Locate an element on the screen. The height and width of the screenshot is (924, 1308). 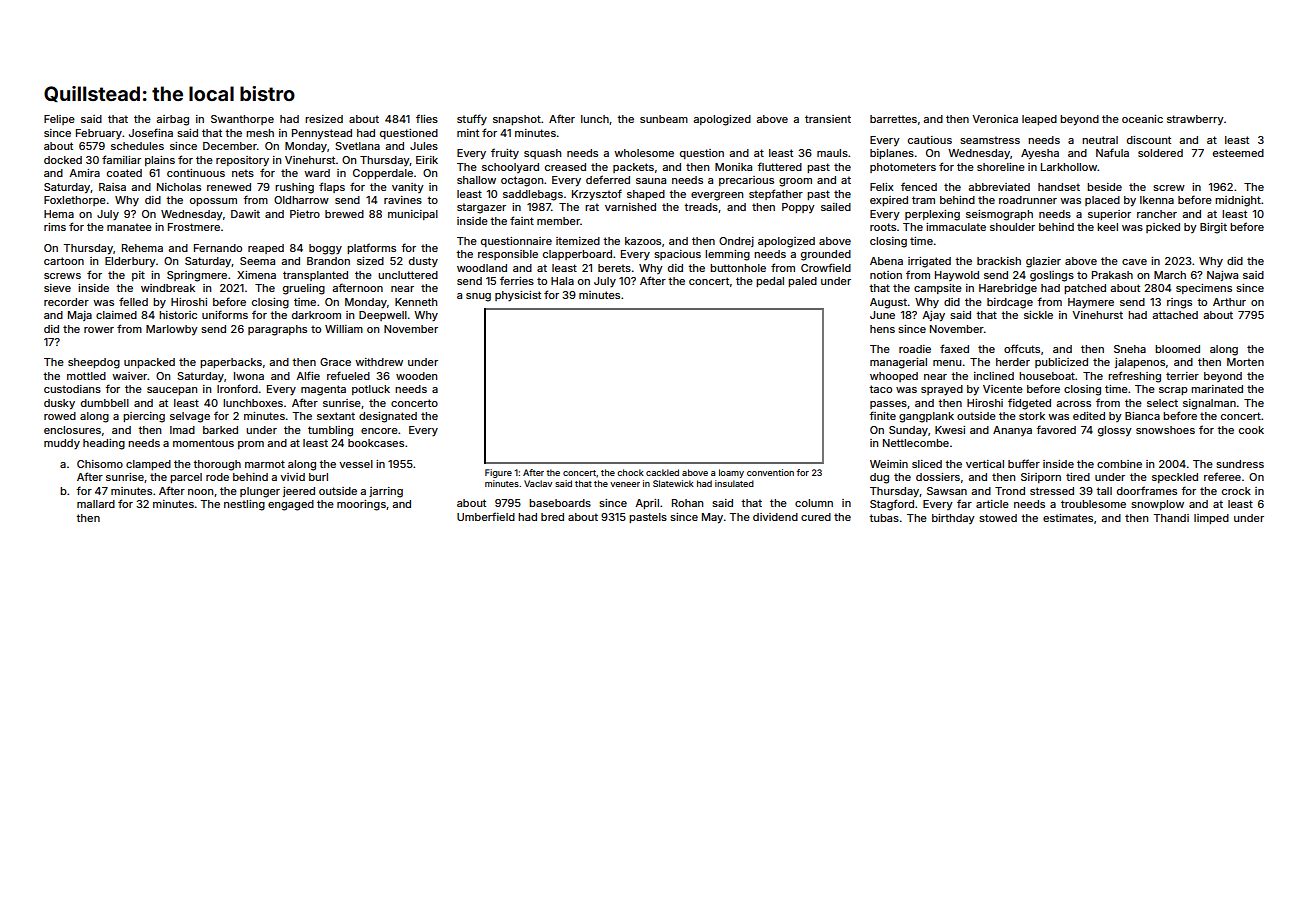
esteemed is located at coordinates (1238, 153).
